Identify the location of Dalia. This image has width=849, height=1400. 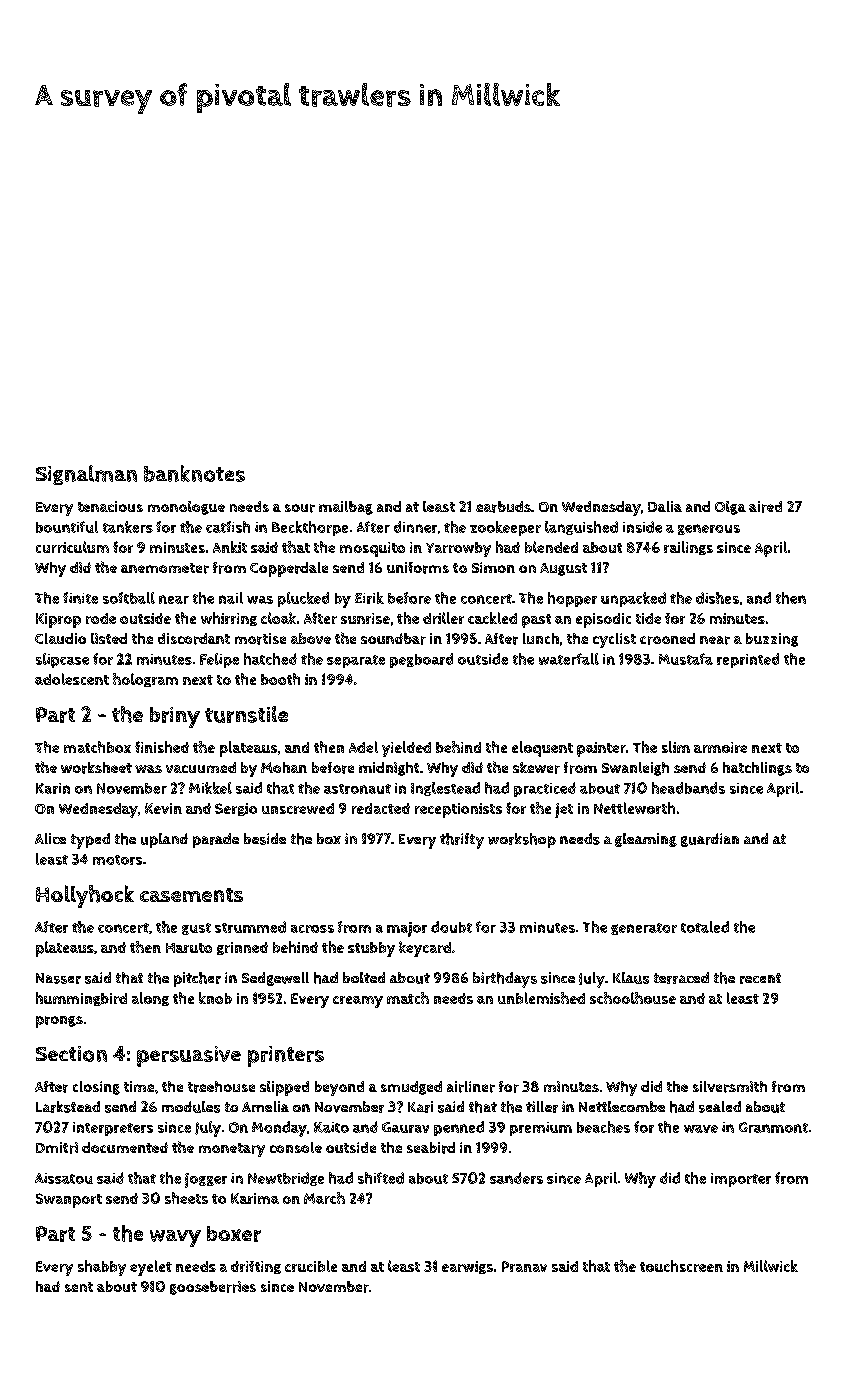
(665, 506).
